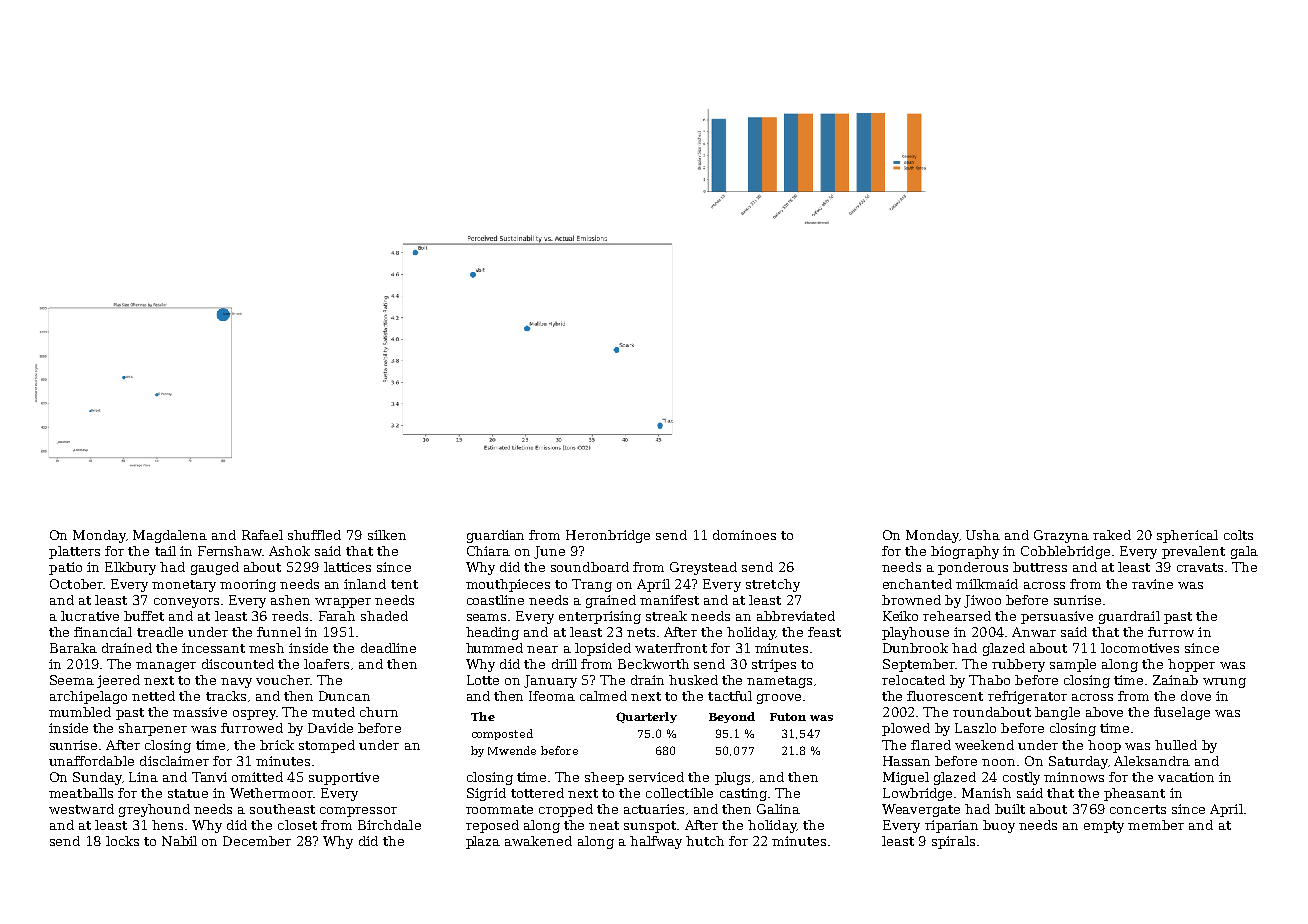 The height and width of the document is (924, 1308). What do you see at coordinates (327, 746) in the document?
I see `stomped` at bounding box center [327, 746].
